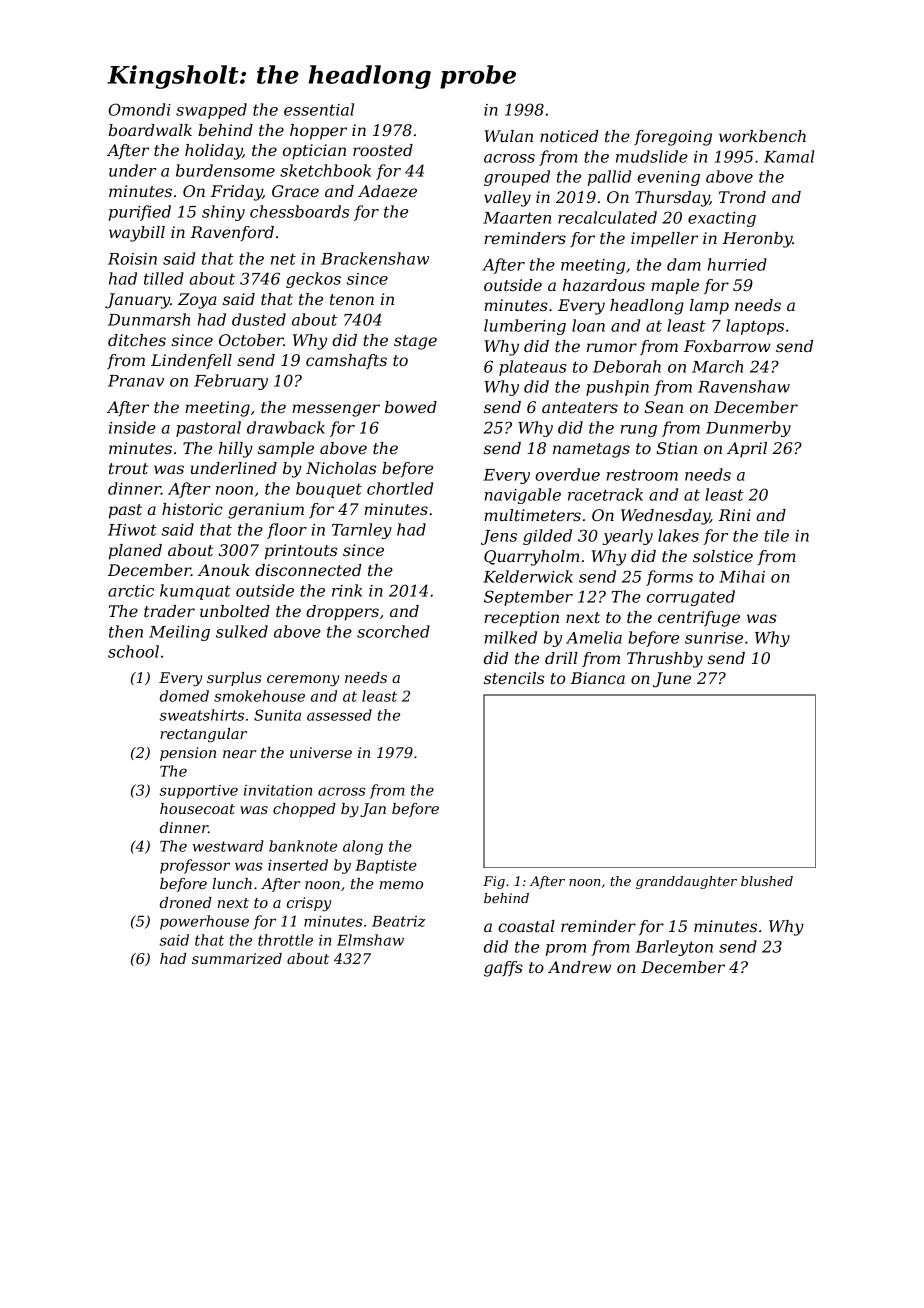 The width and height of the screenshot is (924, 1308). Describe the element at coordinates (714, 638) in the screenshot. I see `sunrise` at that location.
